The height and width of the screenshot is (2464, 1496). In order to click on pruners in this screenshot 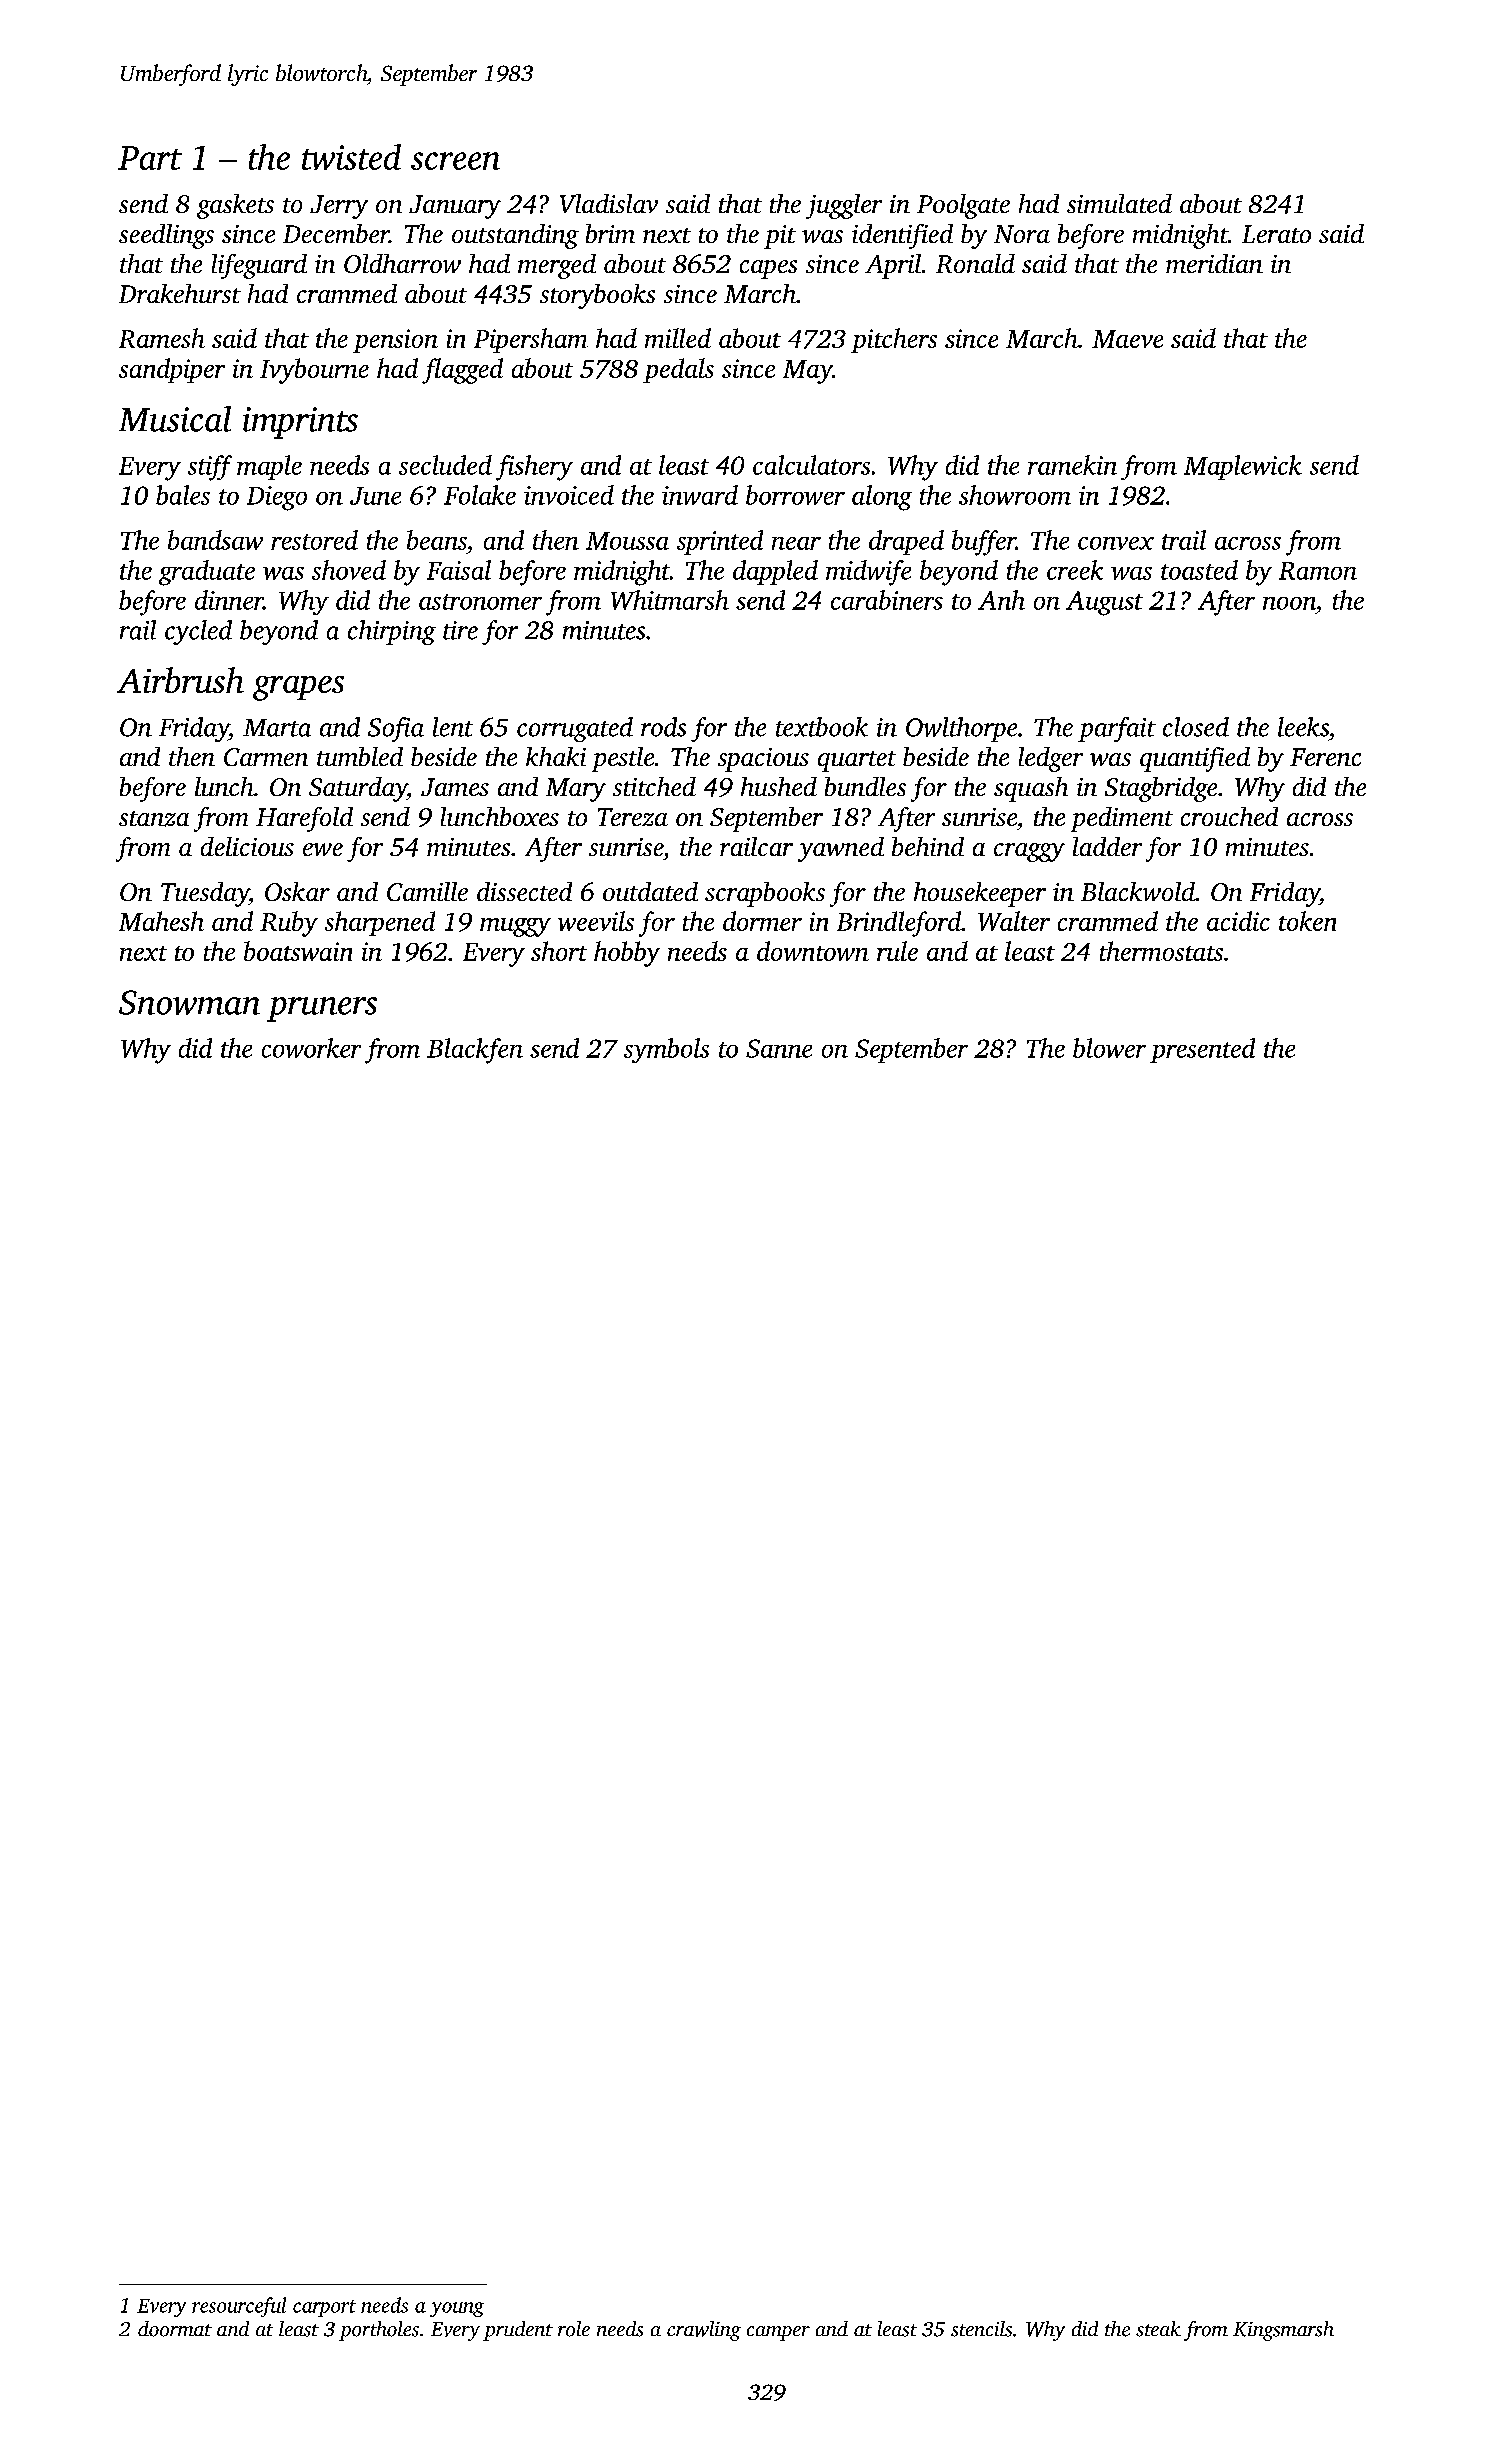, I will do `click(322, 1009)`.
